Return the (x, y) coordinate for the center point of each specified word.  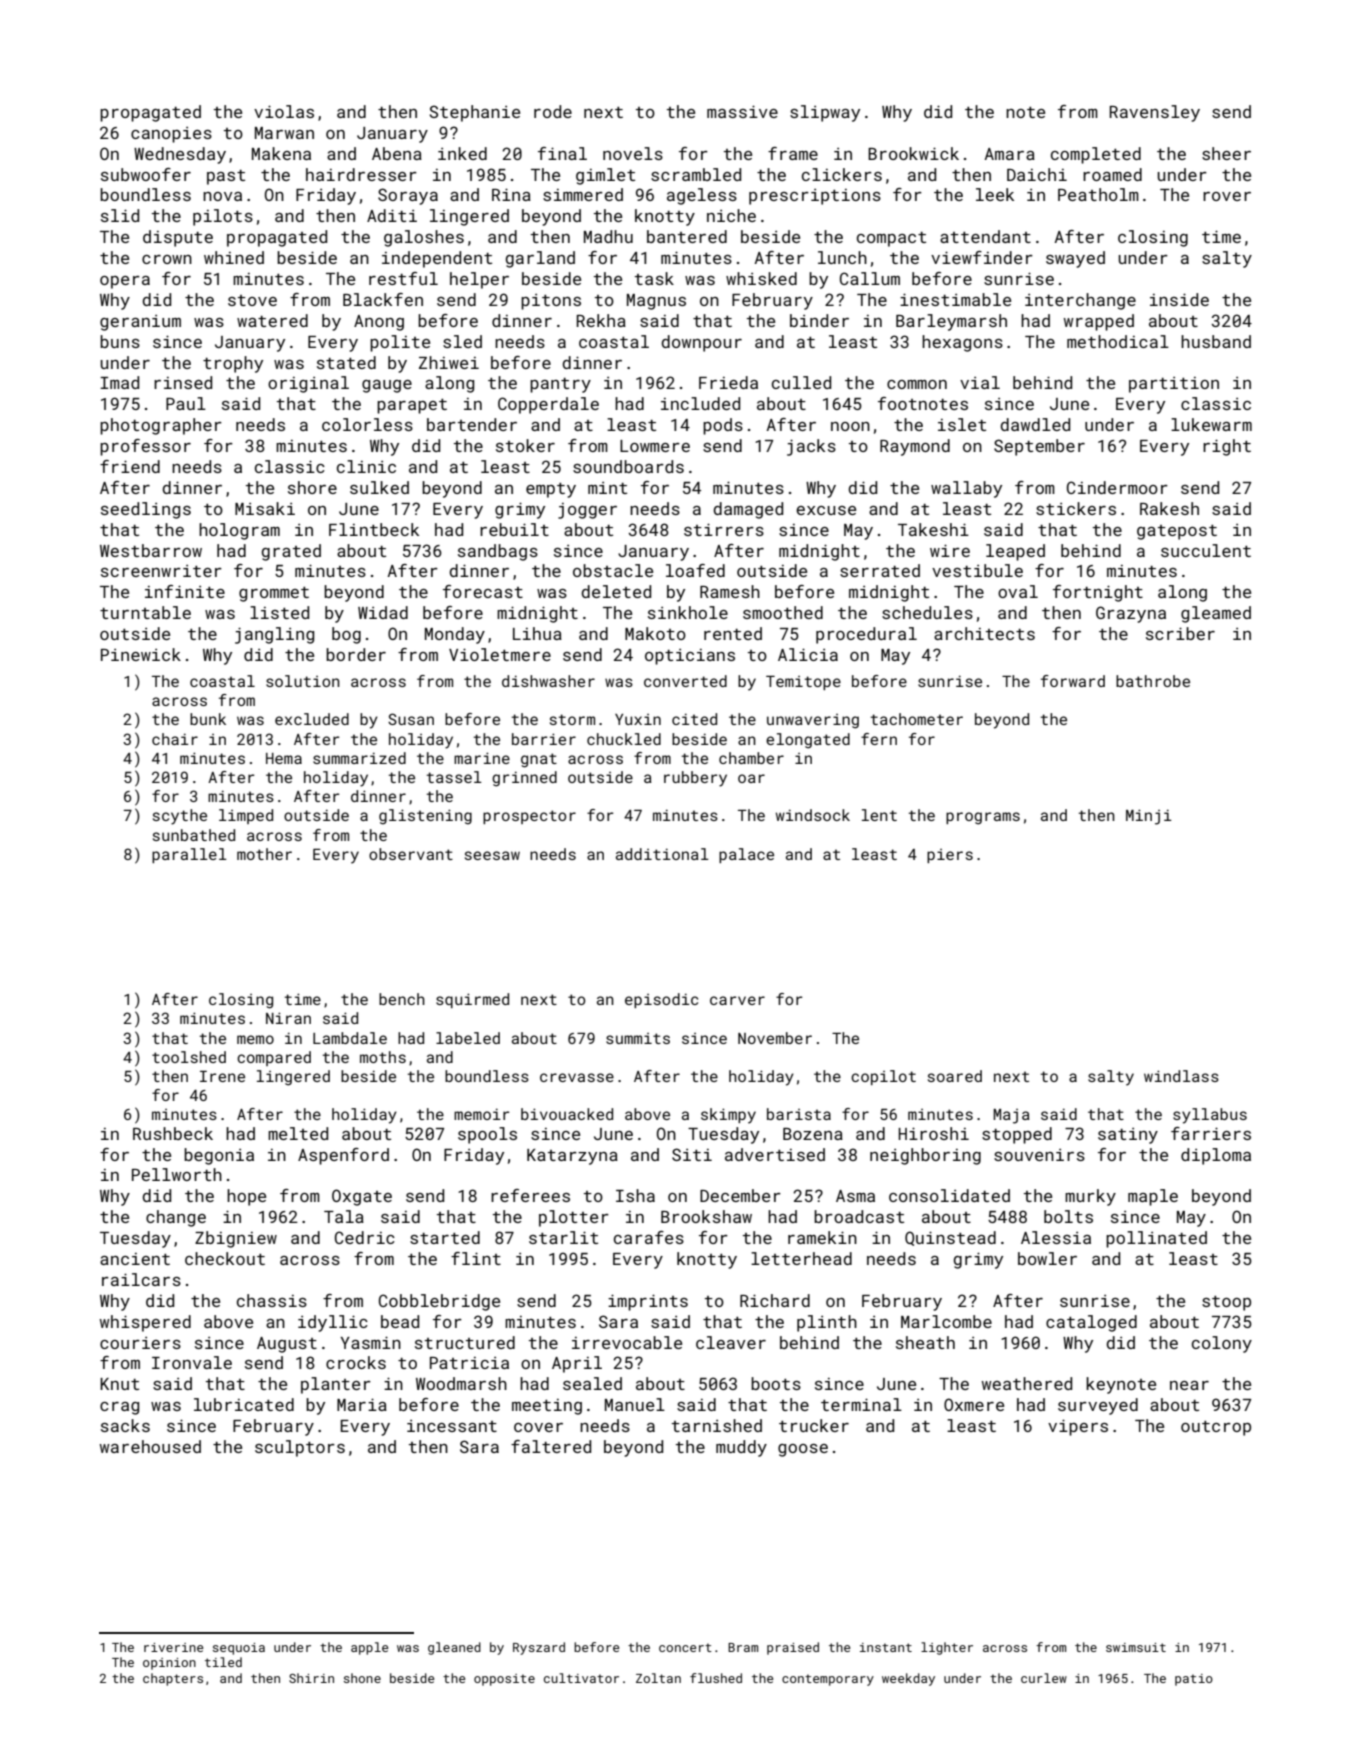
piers (950, 856)
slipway (825, 113)
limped (246, 816)
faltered (551, 1446)
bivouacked (567, 1114)
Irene (222, 1076)
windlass (1181, 1076)
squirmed (472, 1000)
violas (284, 111)
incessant (452, 1426)
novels (633, 153)
